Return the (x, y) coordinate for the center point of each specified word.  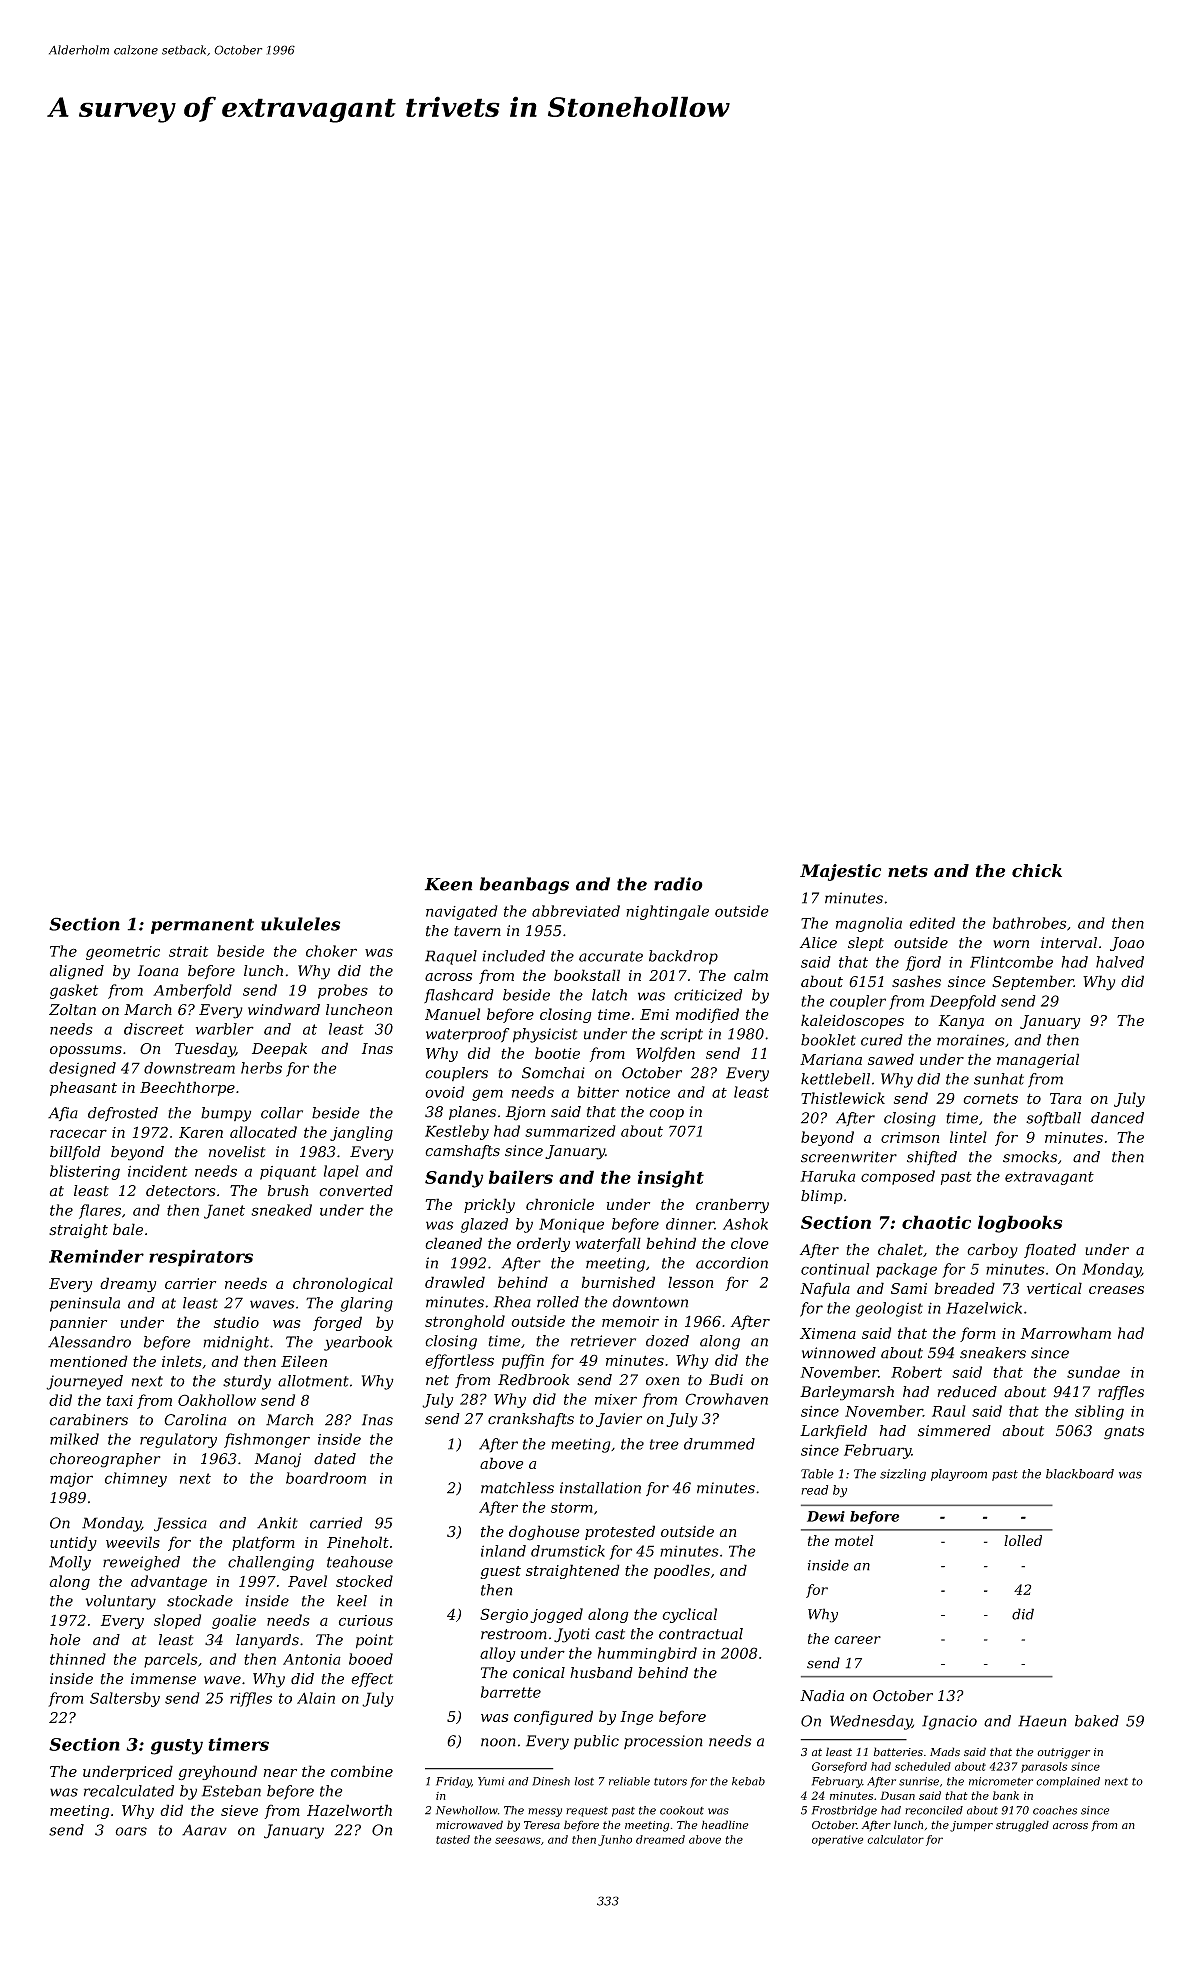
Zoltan (72, 1010)
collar (282, 1113)
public (596, 1742)
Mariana (831, 1059)
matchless (517, 1488)
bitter (598, 1092)
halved (1120, 962)
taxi (120, 1400)
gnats (1124, 1433)
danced (1117, 1118)
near (280, 1773)
